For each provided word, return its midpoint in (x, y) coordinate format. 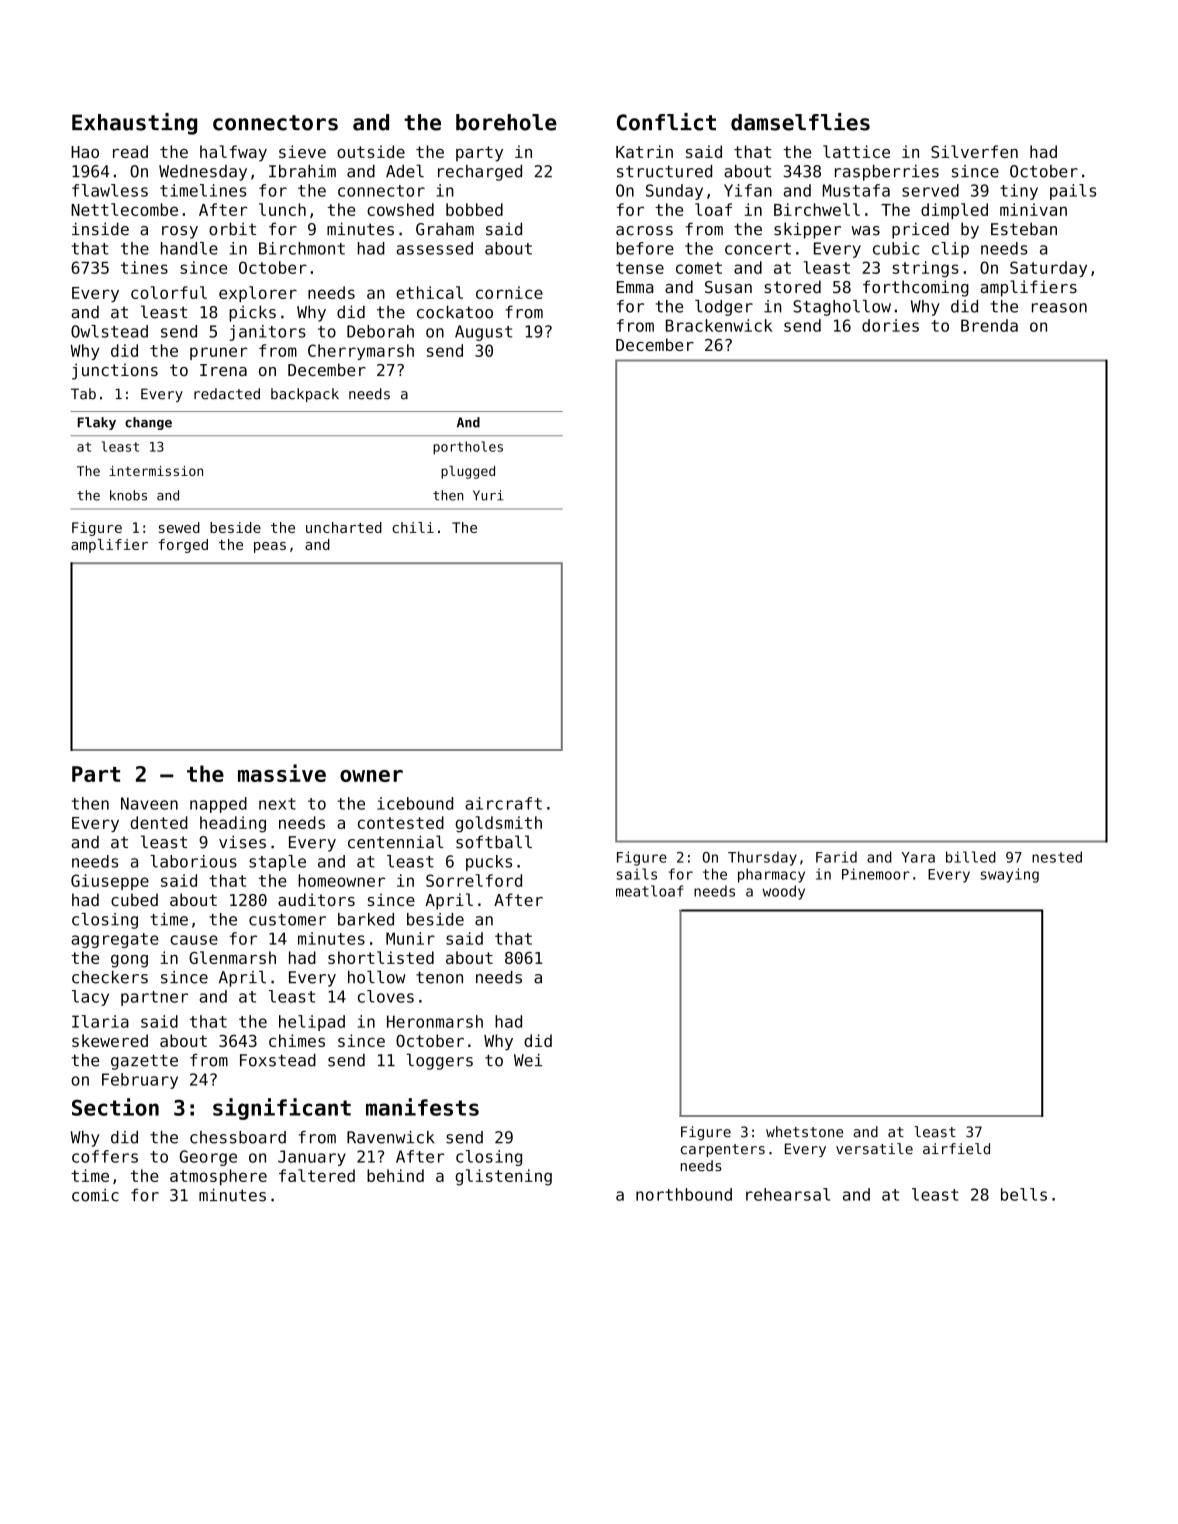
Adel (405, 171)
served (930, 190)
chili (413, 527)
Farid (836, 857)
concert (758, 249)
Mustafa (856, 190)
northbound (684, 1194)
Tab (83, 394)
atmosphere (218, 1177)
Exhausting (134, 124)
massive (282, 773)
